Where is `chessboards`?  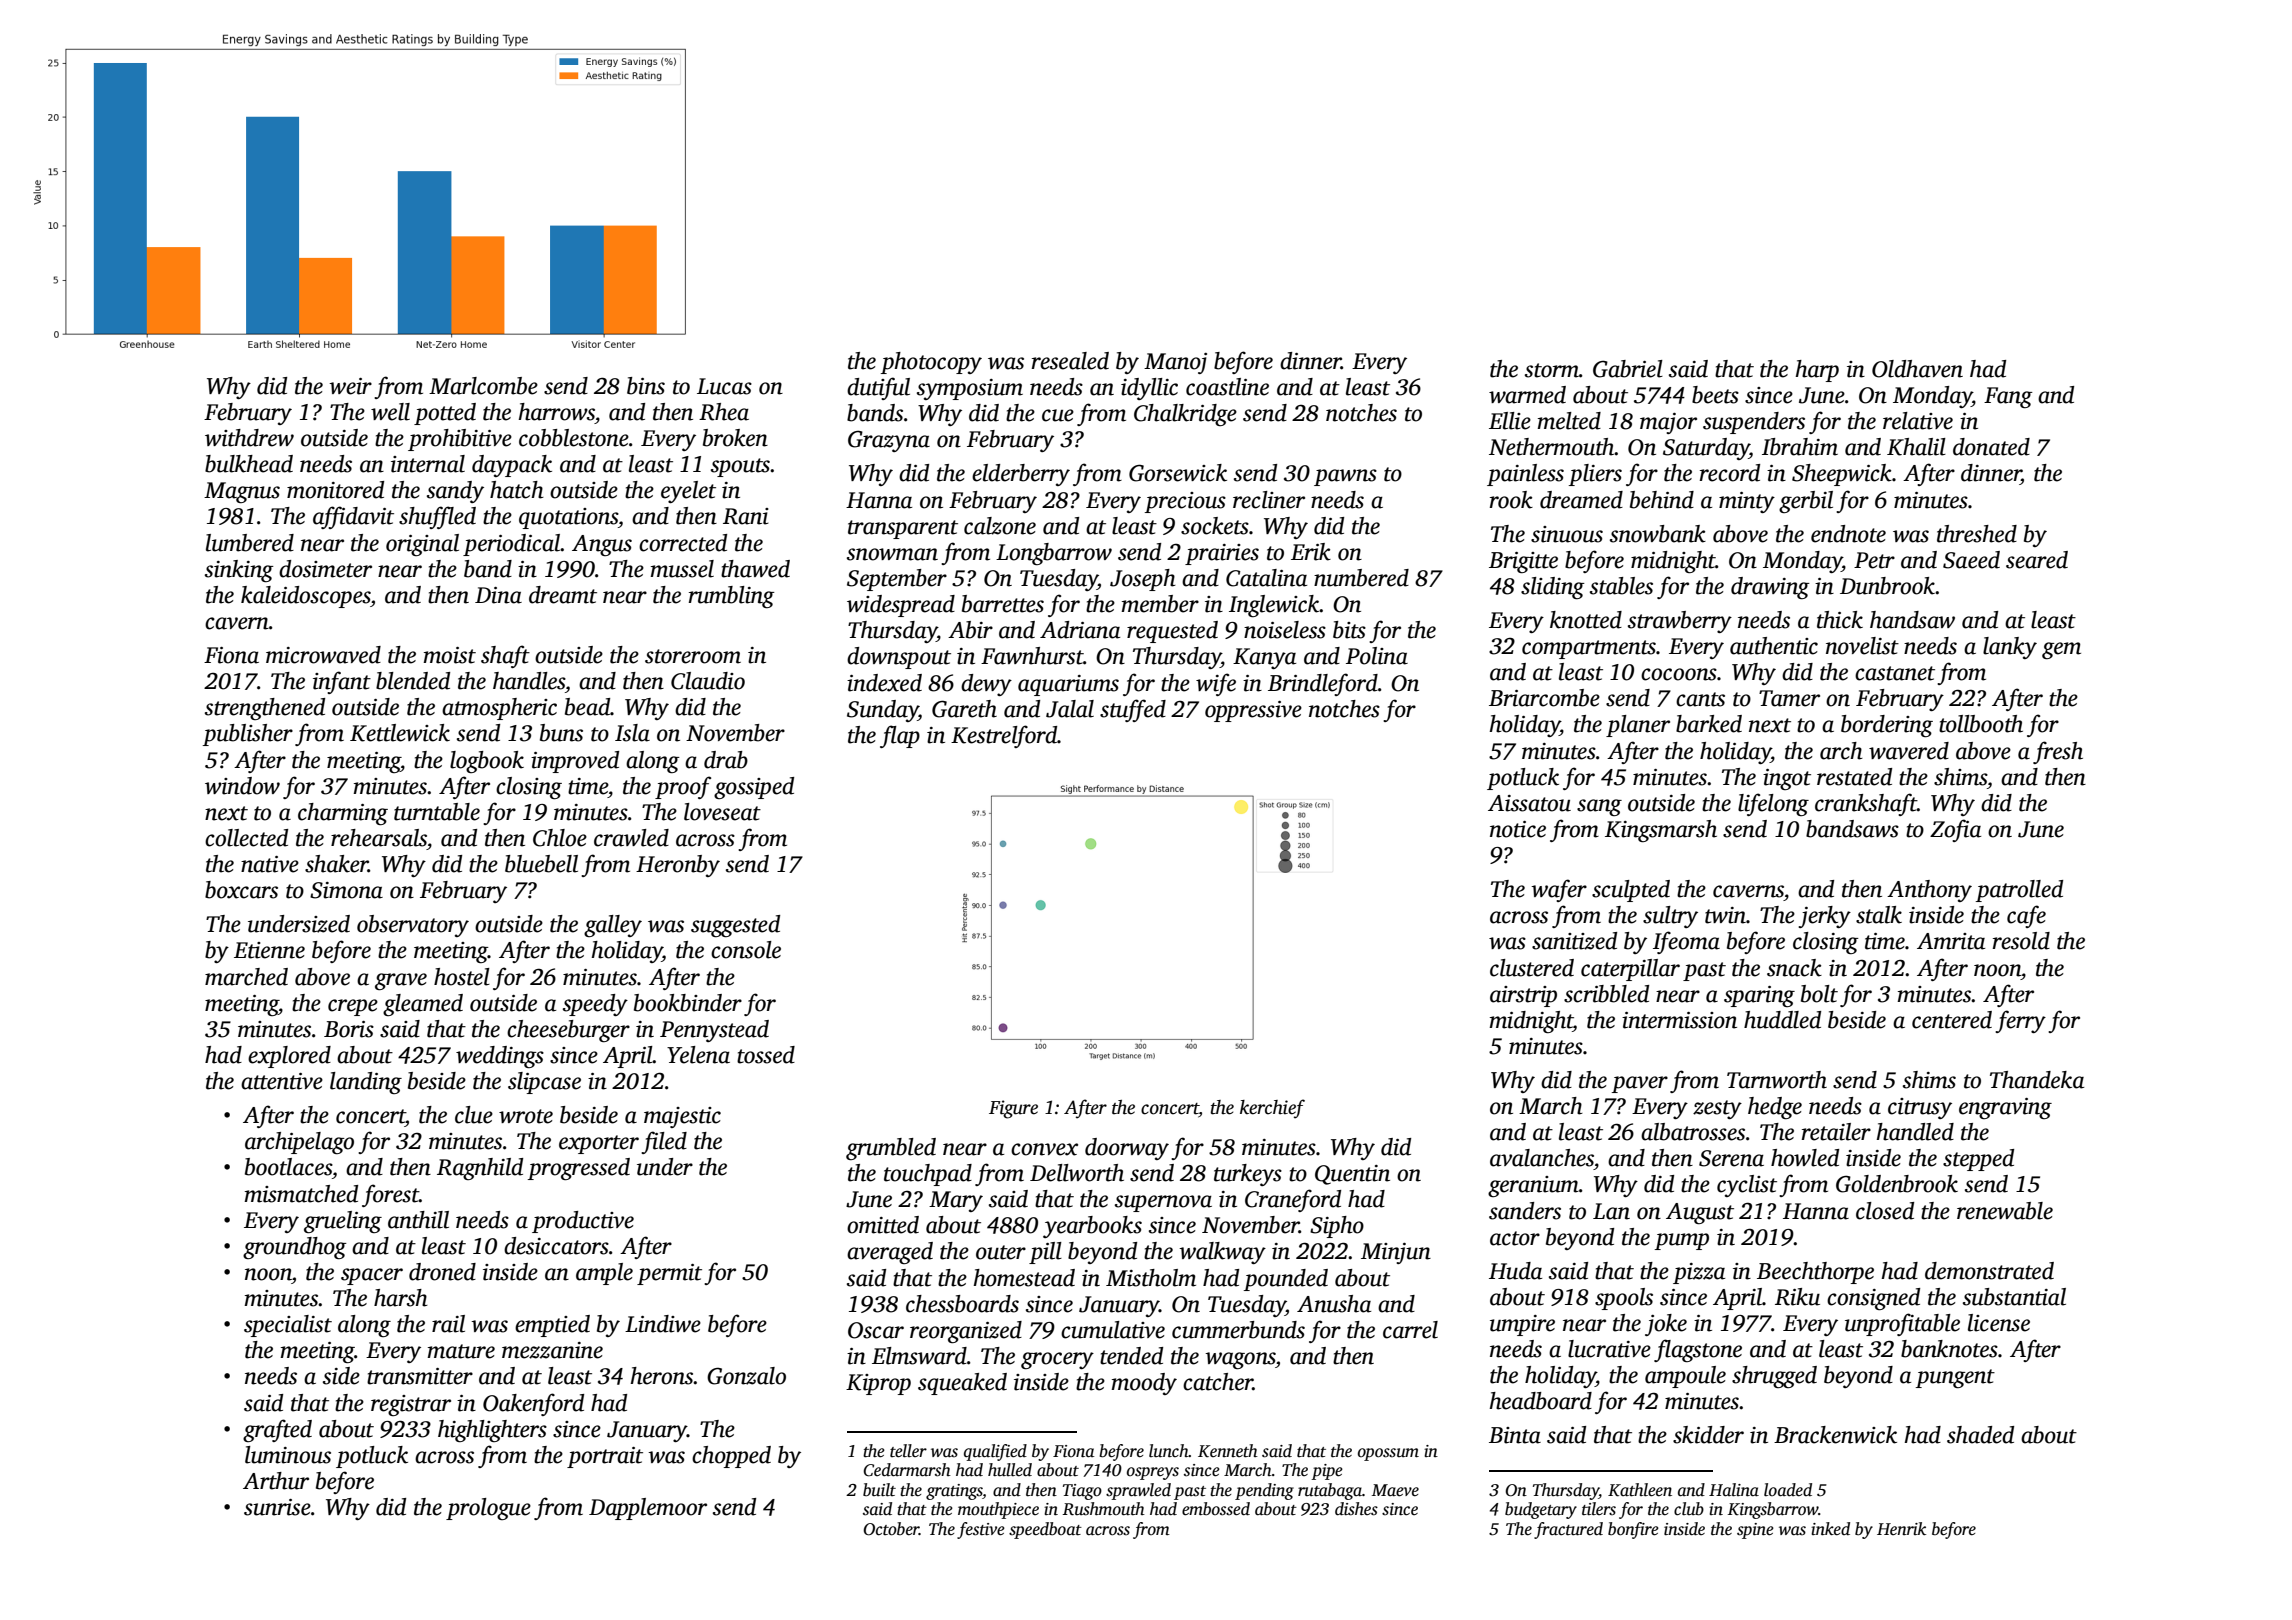 chessboards is located at coordinates (962, 1304).
